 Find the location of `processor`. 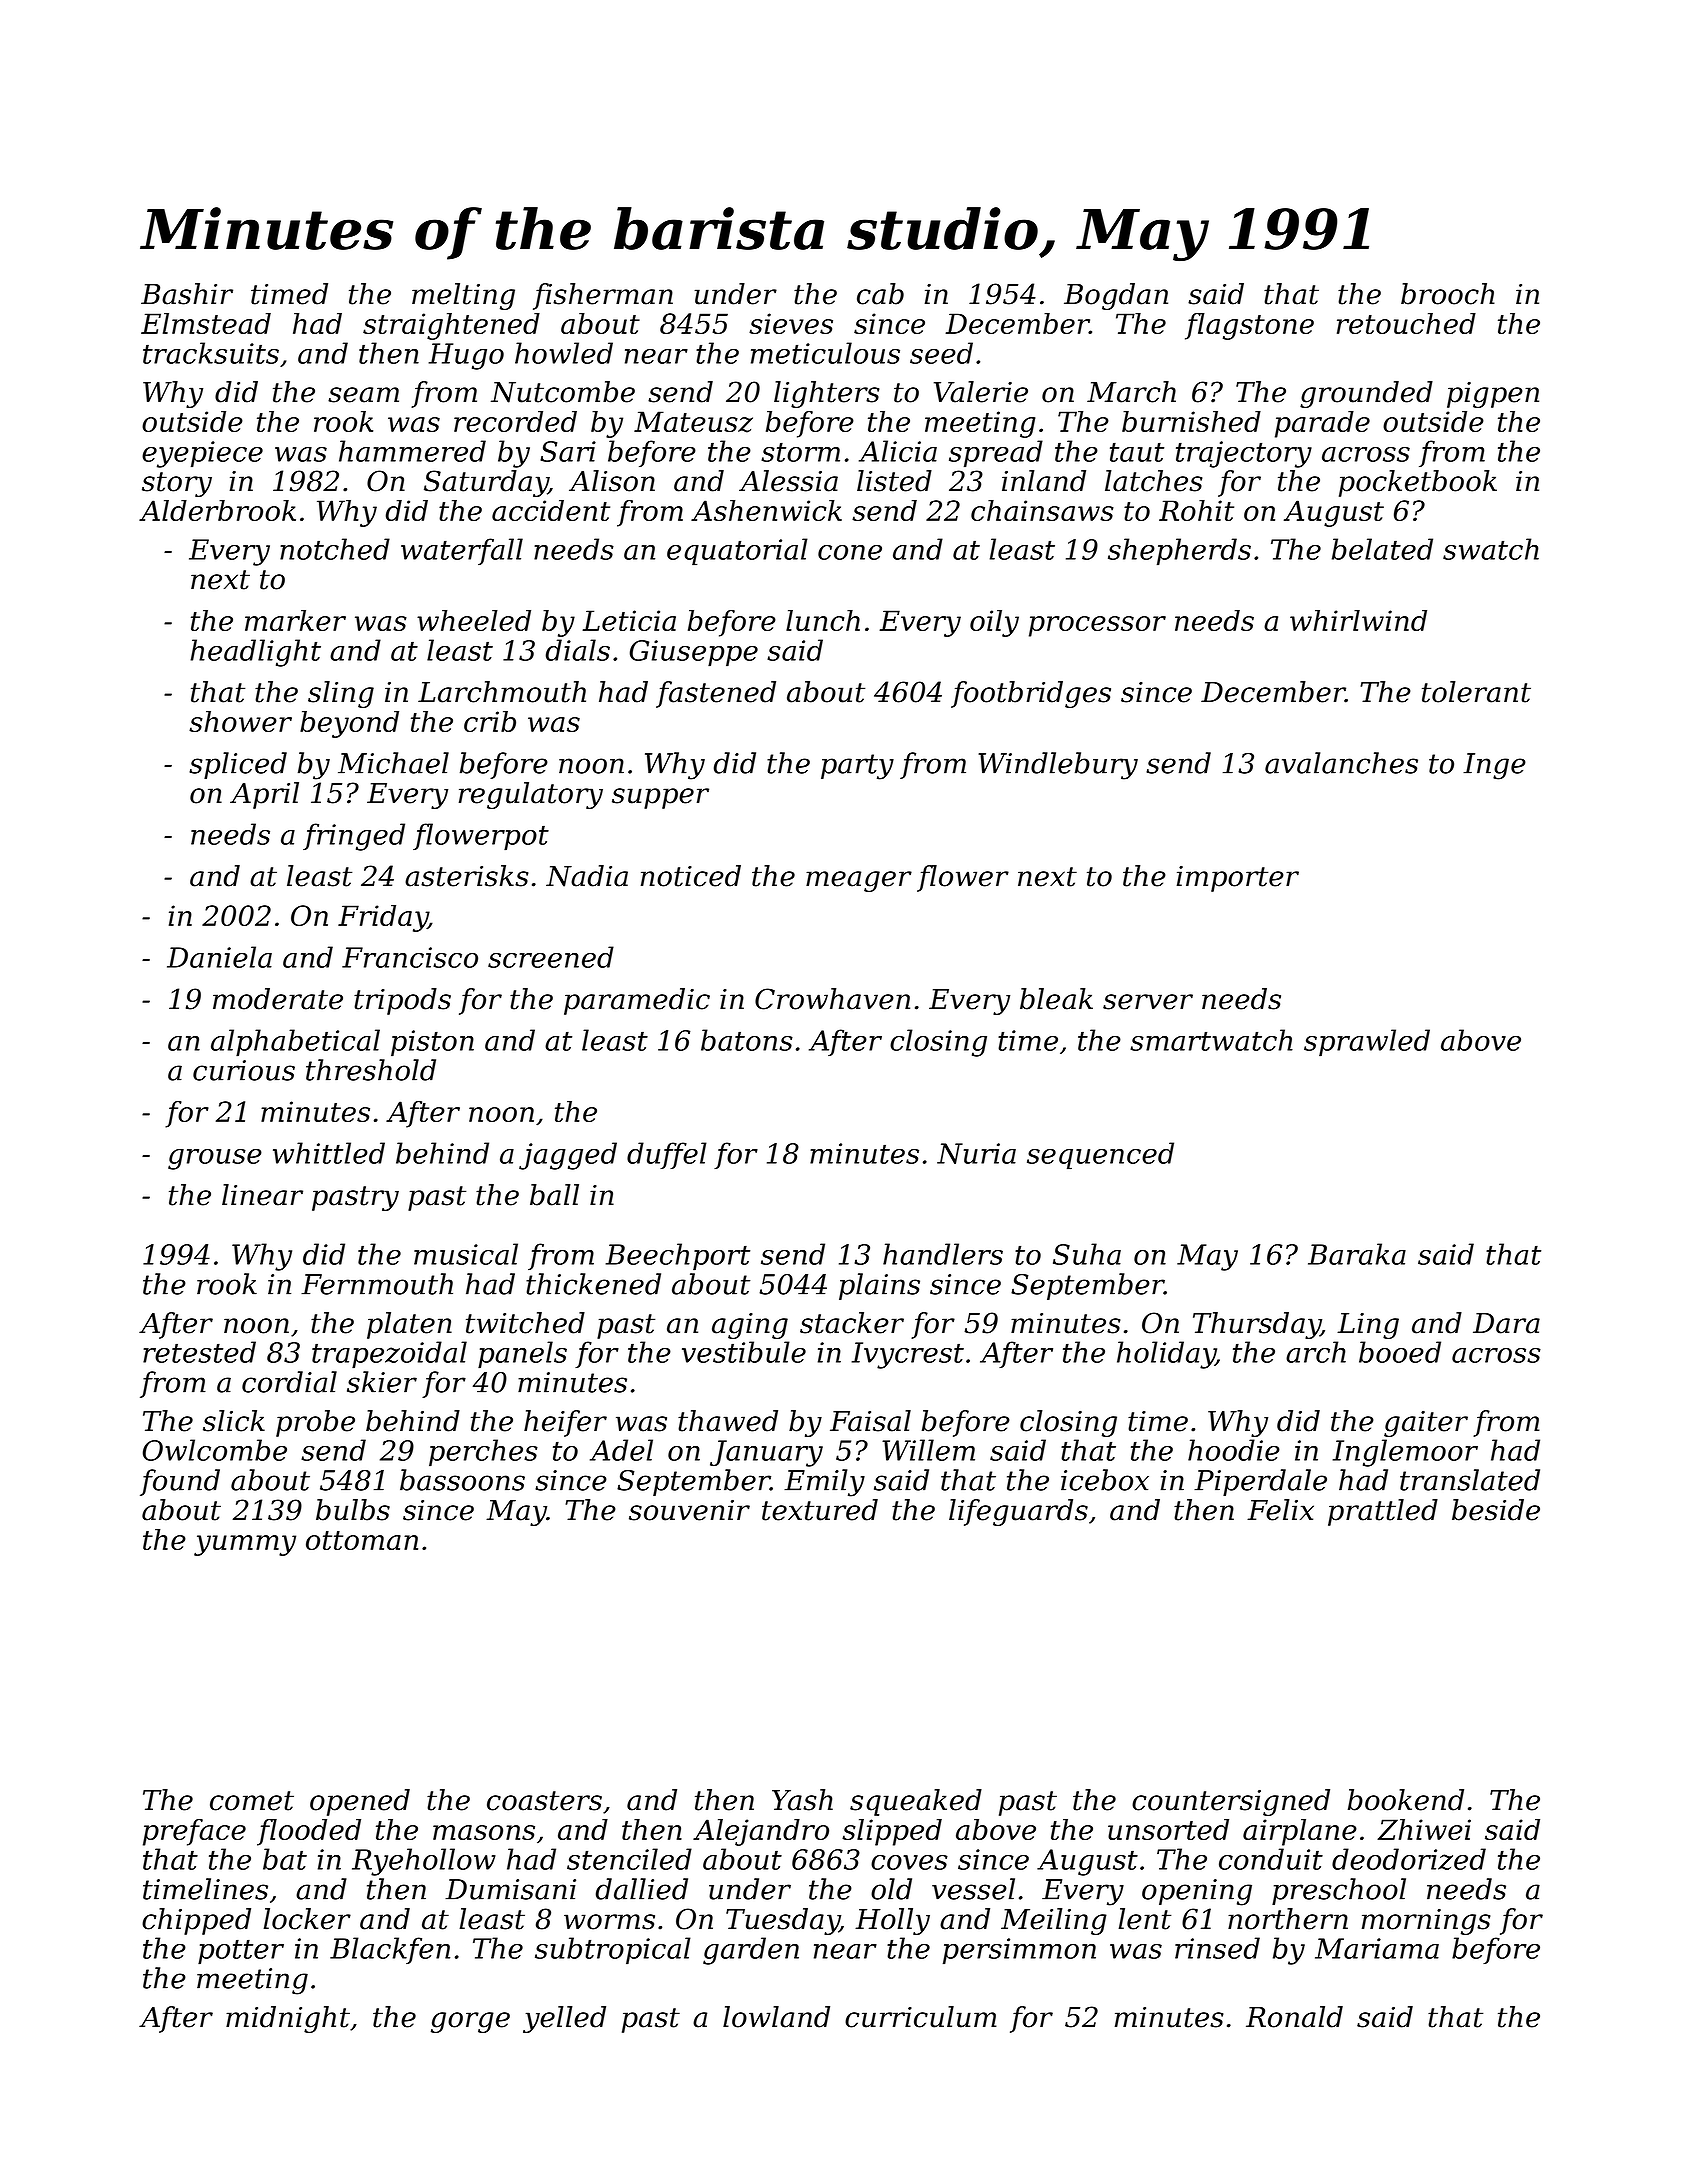

processor is located at coordinates (1097, 626).
